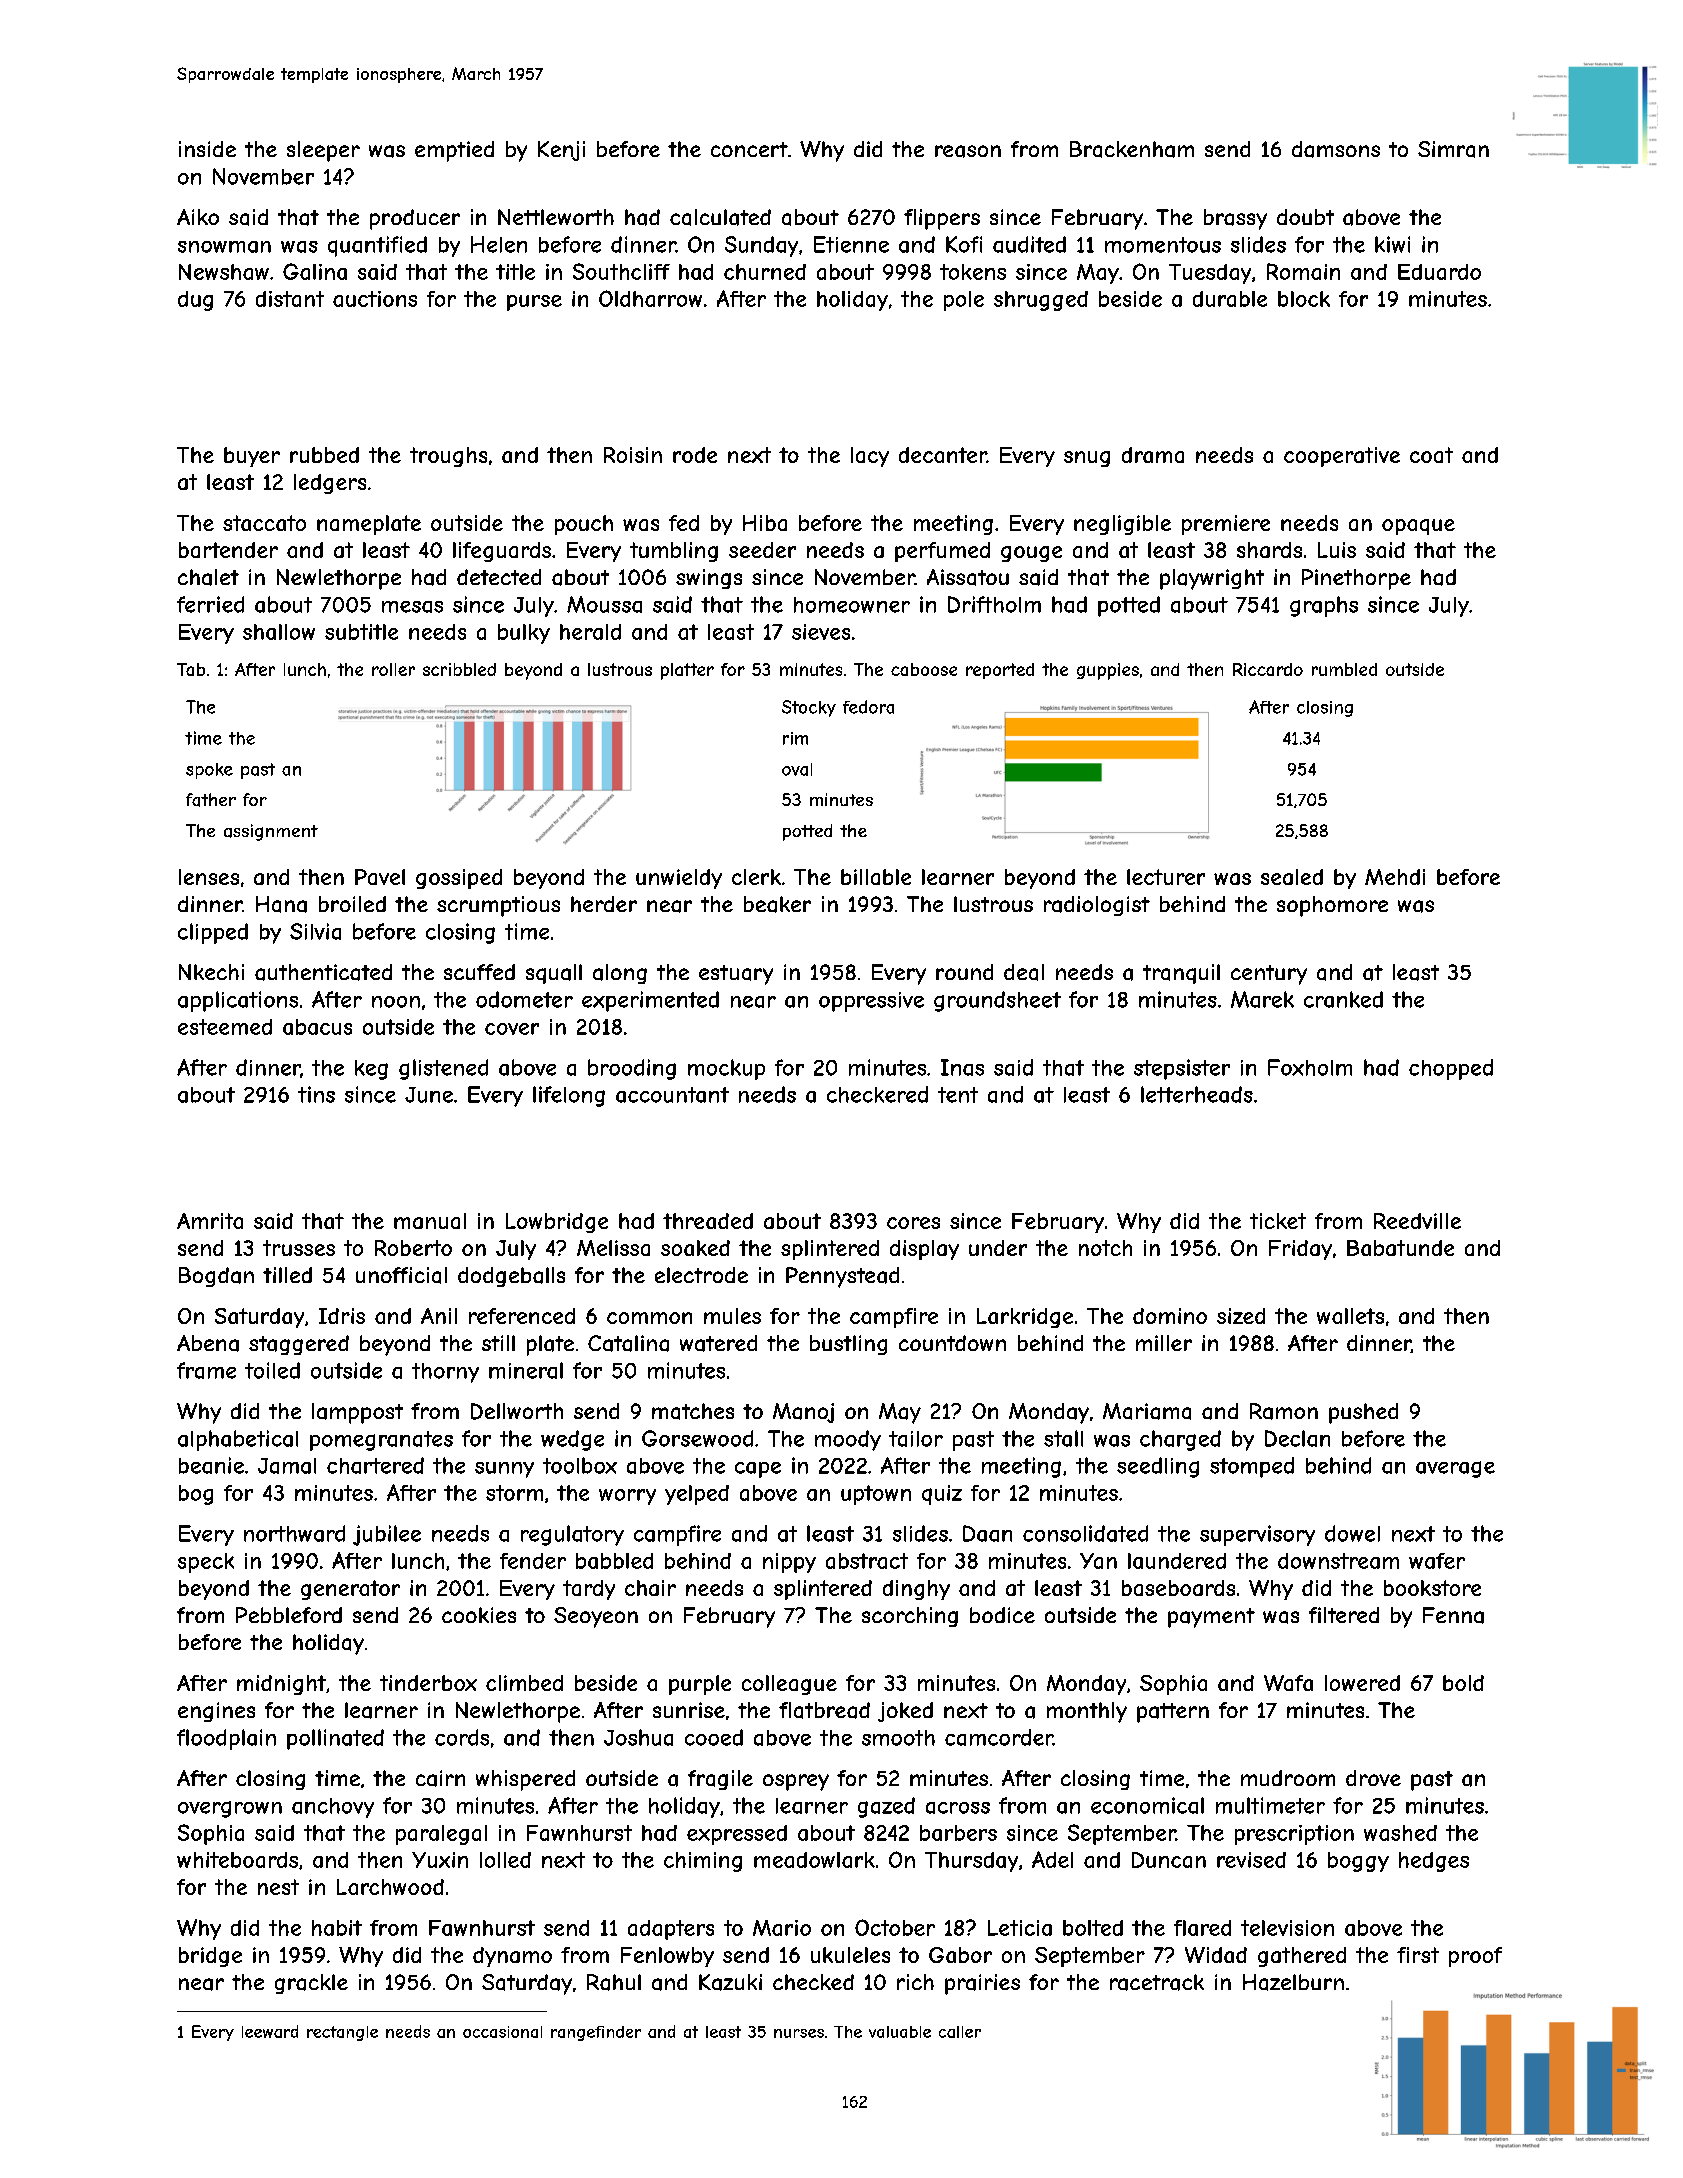  Describe the element at coordinates (1395, 877) in the document. I see `Mehdi` at that location.
